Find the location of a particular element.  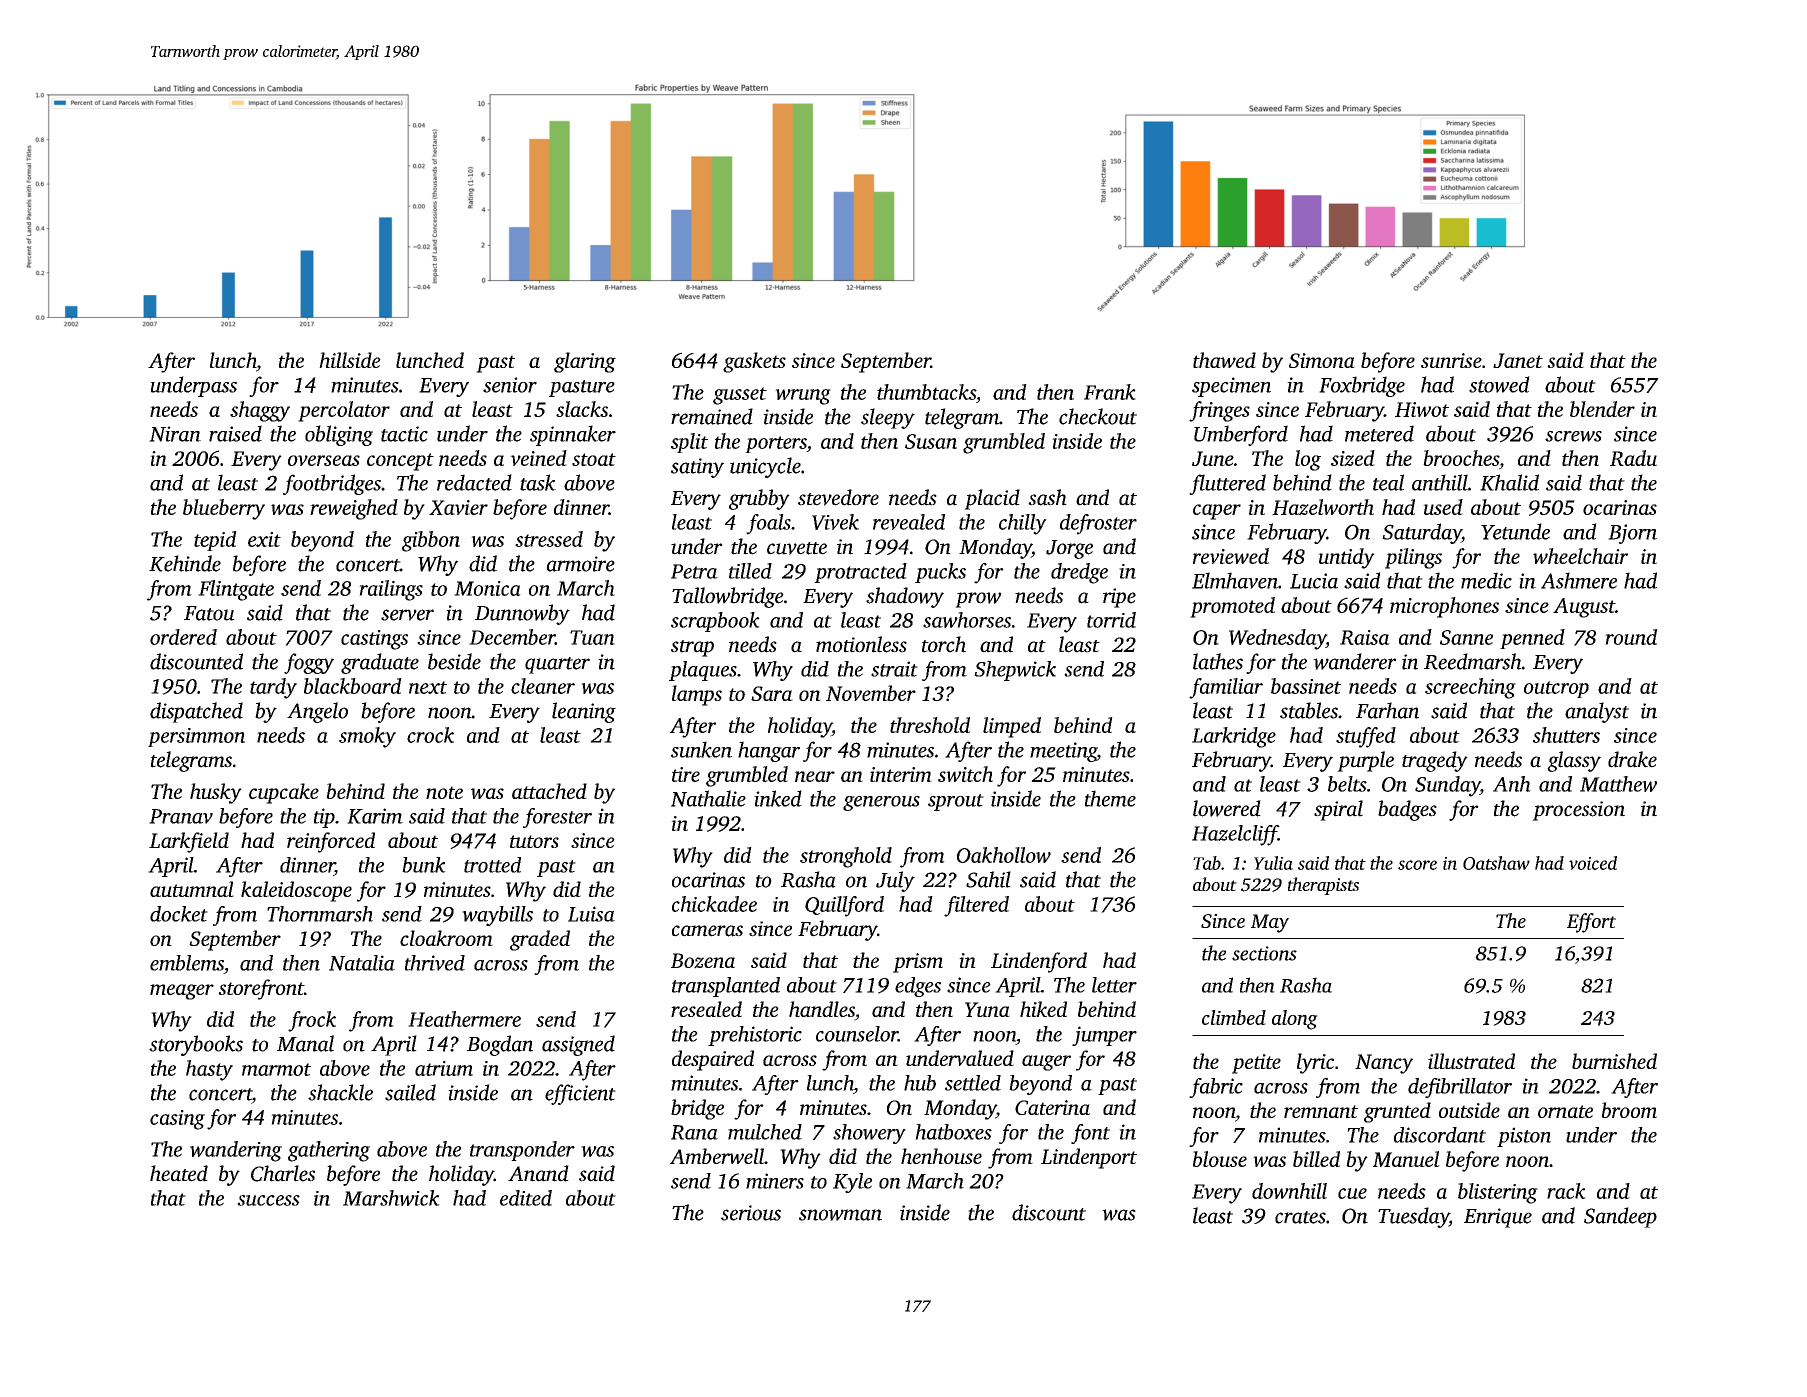

outcrop is located at coordinates (1556, 689).
